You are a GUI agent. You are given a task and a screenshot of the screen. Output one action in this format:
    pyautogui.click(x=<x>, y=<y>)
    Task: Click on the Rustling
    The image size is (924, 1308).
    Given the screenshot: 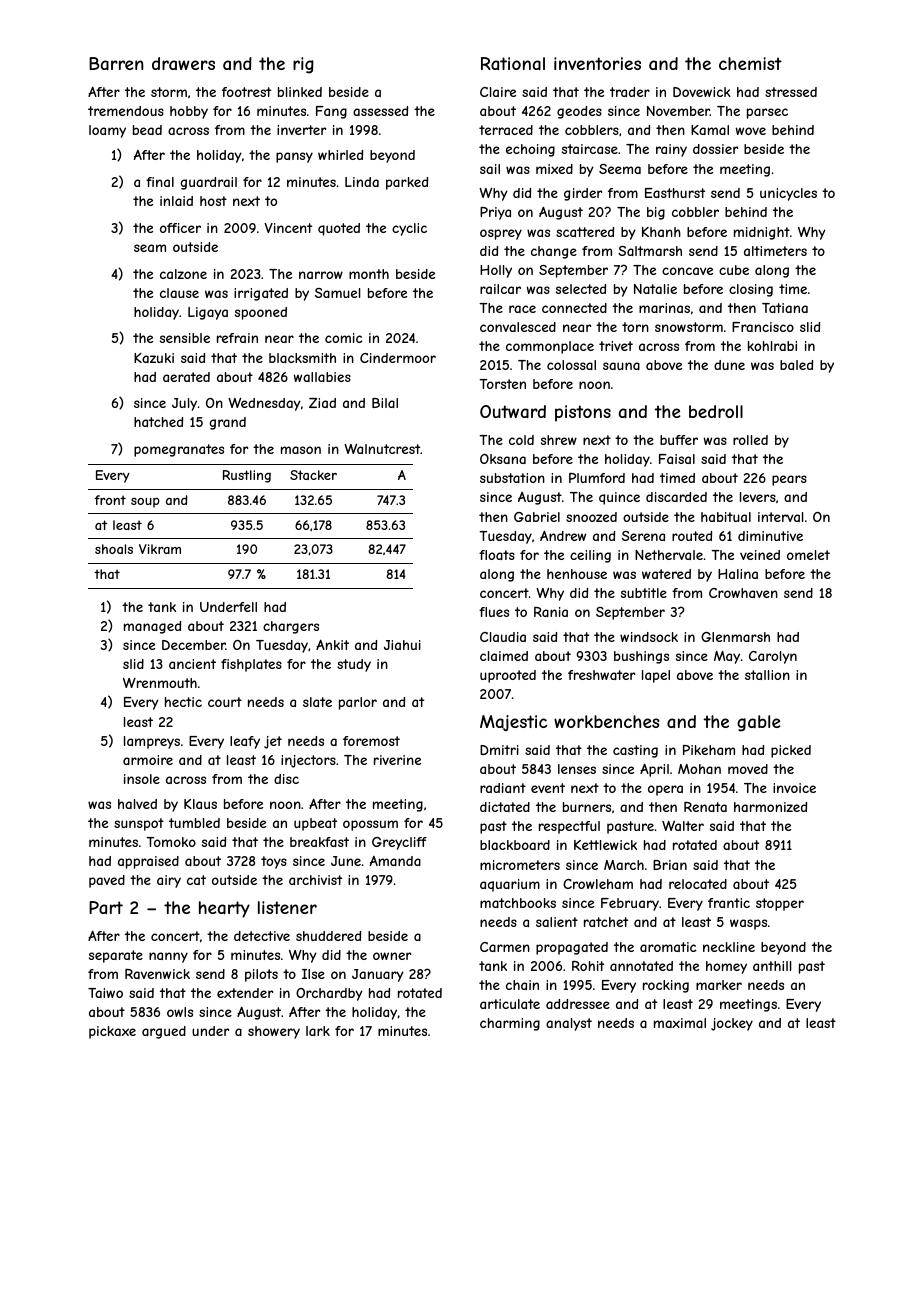 What is the action you would take?
    pyautogui.click(x=247, y=476)
